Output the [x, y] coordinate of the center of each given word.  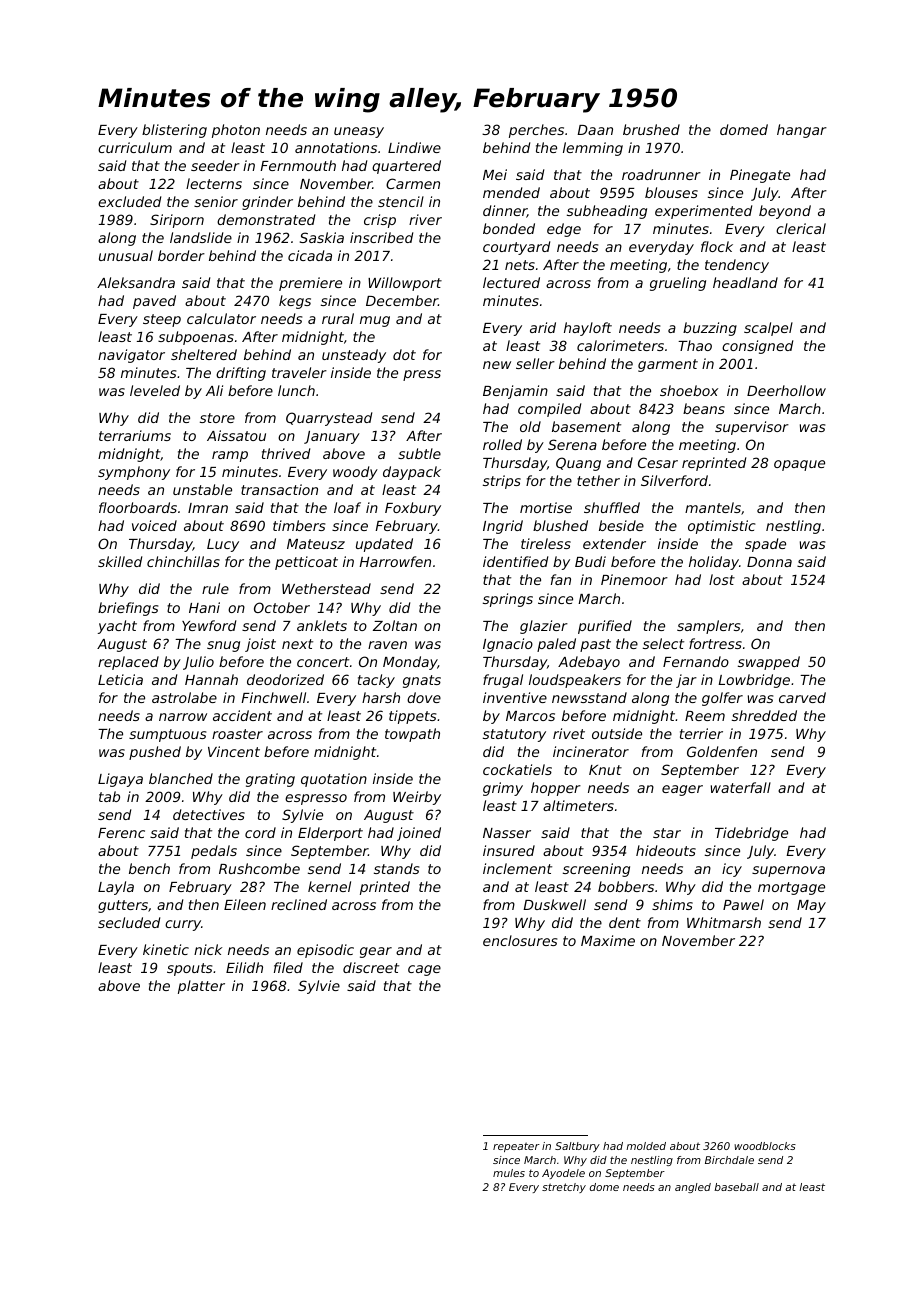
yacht [117, 627]
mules [509, 1173]
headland [745, 282]
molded [646, 1146]
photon [236, 131]
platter [201, 987]
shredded [764, 715]
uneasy [359, 132]
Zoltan [395, 625]
